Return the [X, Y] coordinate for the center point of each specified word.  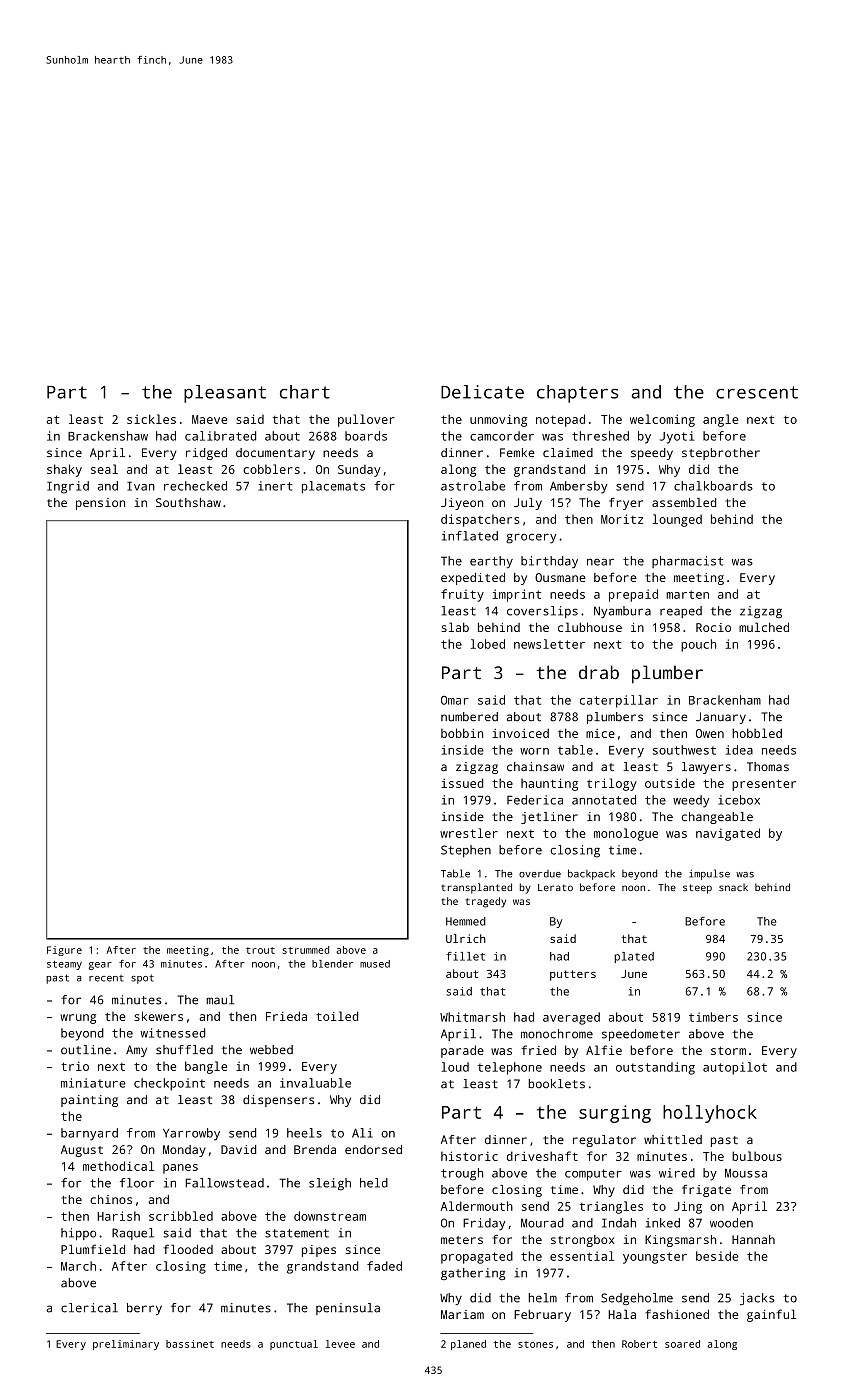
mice [600, 733]
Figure [64, 951]
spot [142, 979]
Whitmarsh [472, 1017]
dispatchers [480, 520]
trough [462, 1174]
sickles [151, 419]
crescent [757, 392]
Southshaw [188, 502]
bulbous [757, 1156]
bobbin [462, 733]
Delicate [482, 392]
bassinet [190, 1344]
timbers [713, 1017]
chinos [111, 1199]
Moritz [622, 519]
